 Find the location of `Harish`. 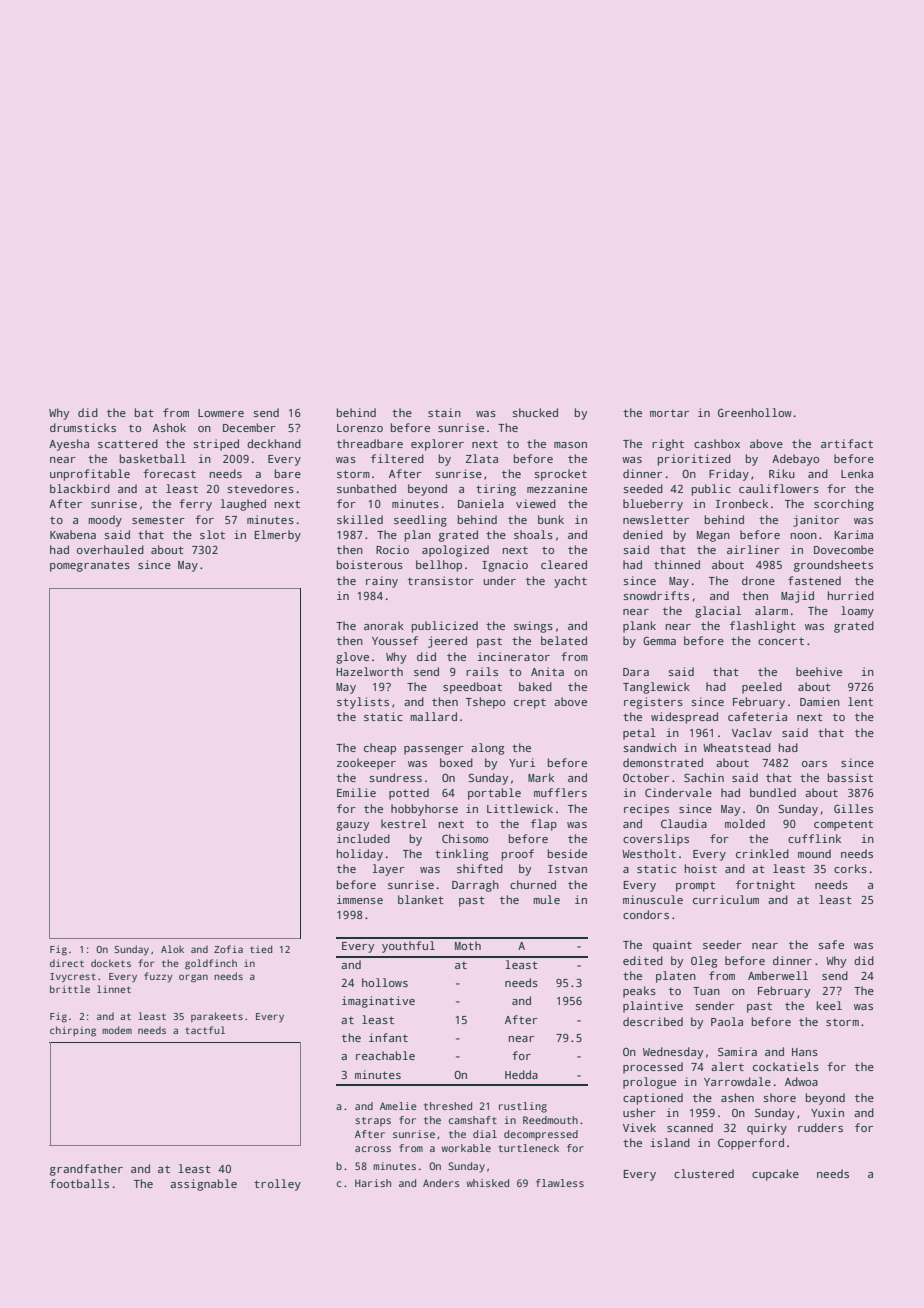

Harish is located at coordinates (373, 1183).
